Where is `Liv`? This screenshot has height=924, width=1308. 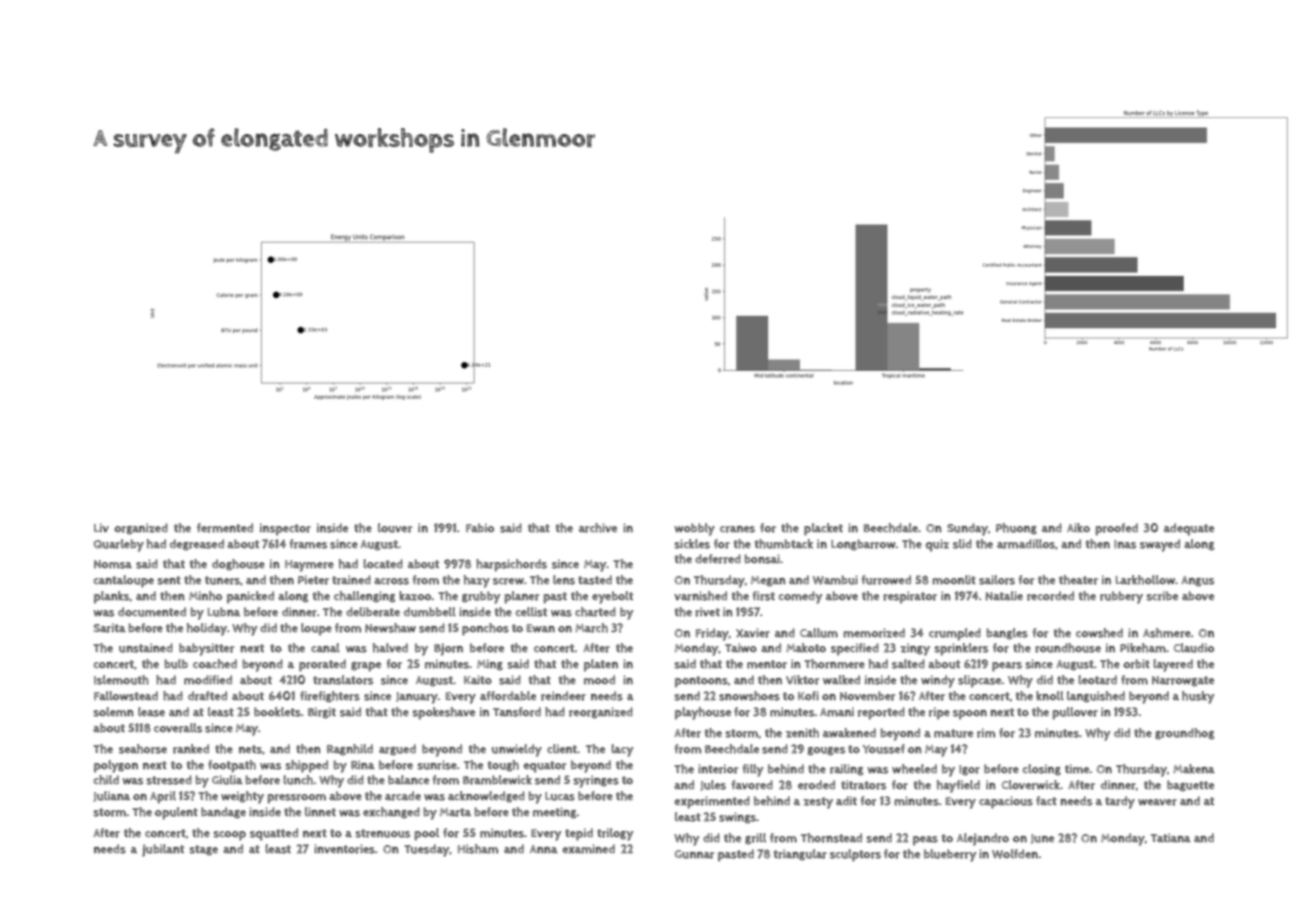
Liv is located at coordinates (101, 527).
